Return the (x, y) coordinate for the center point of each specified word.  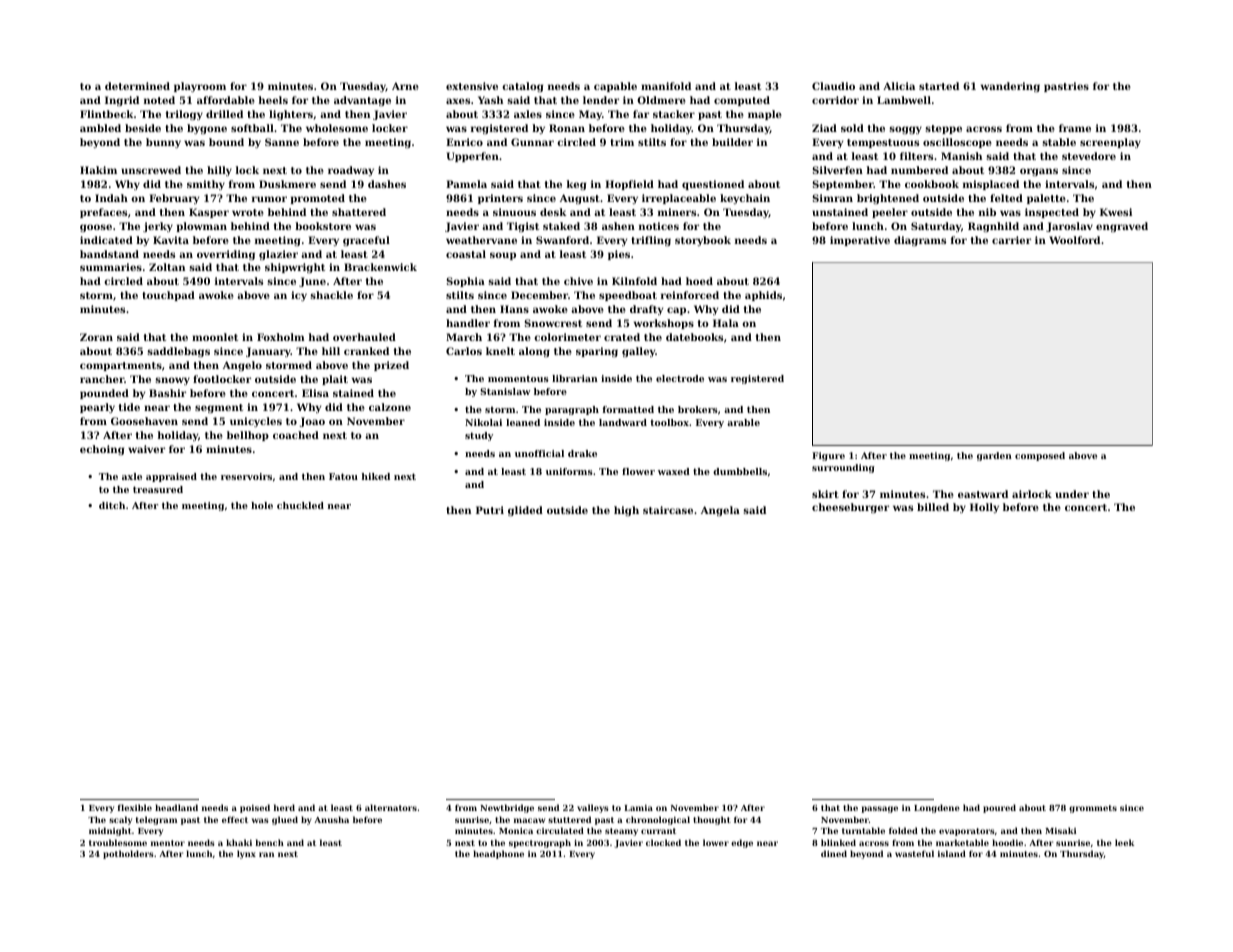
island (952, 853)
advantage (362, 101)
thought (712, 820)
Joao (312, 422)
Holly (984, 508)
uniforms (569, 471)
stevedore (1089, 156)
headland (176, 807)
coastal (466, 254)
